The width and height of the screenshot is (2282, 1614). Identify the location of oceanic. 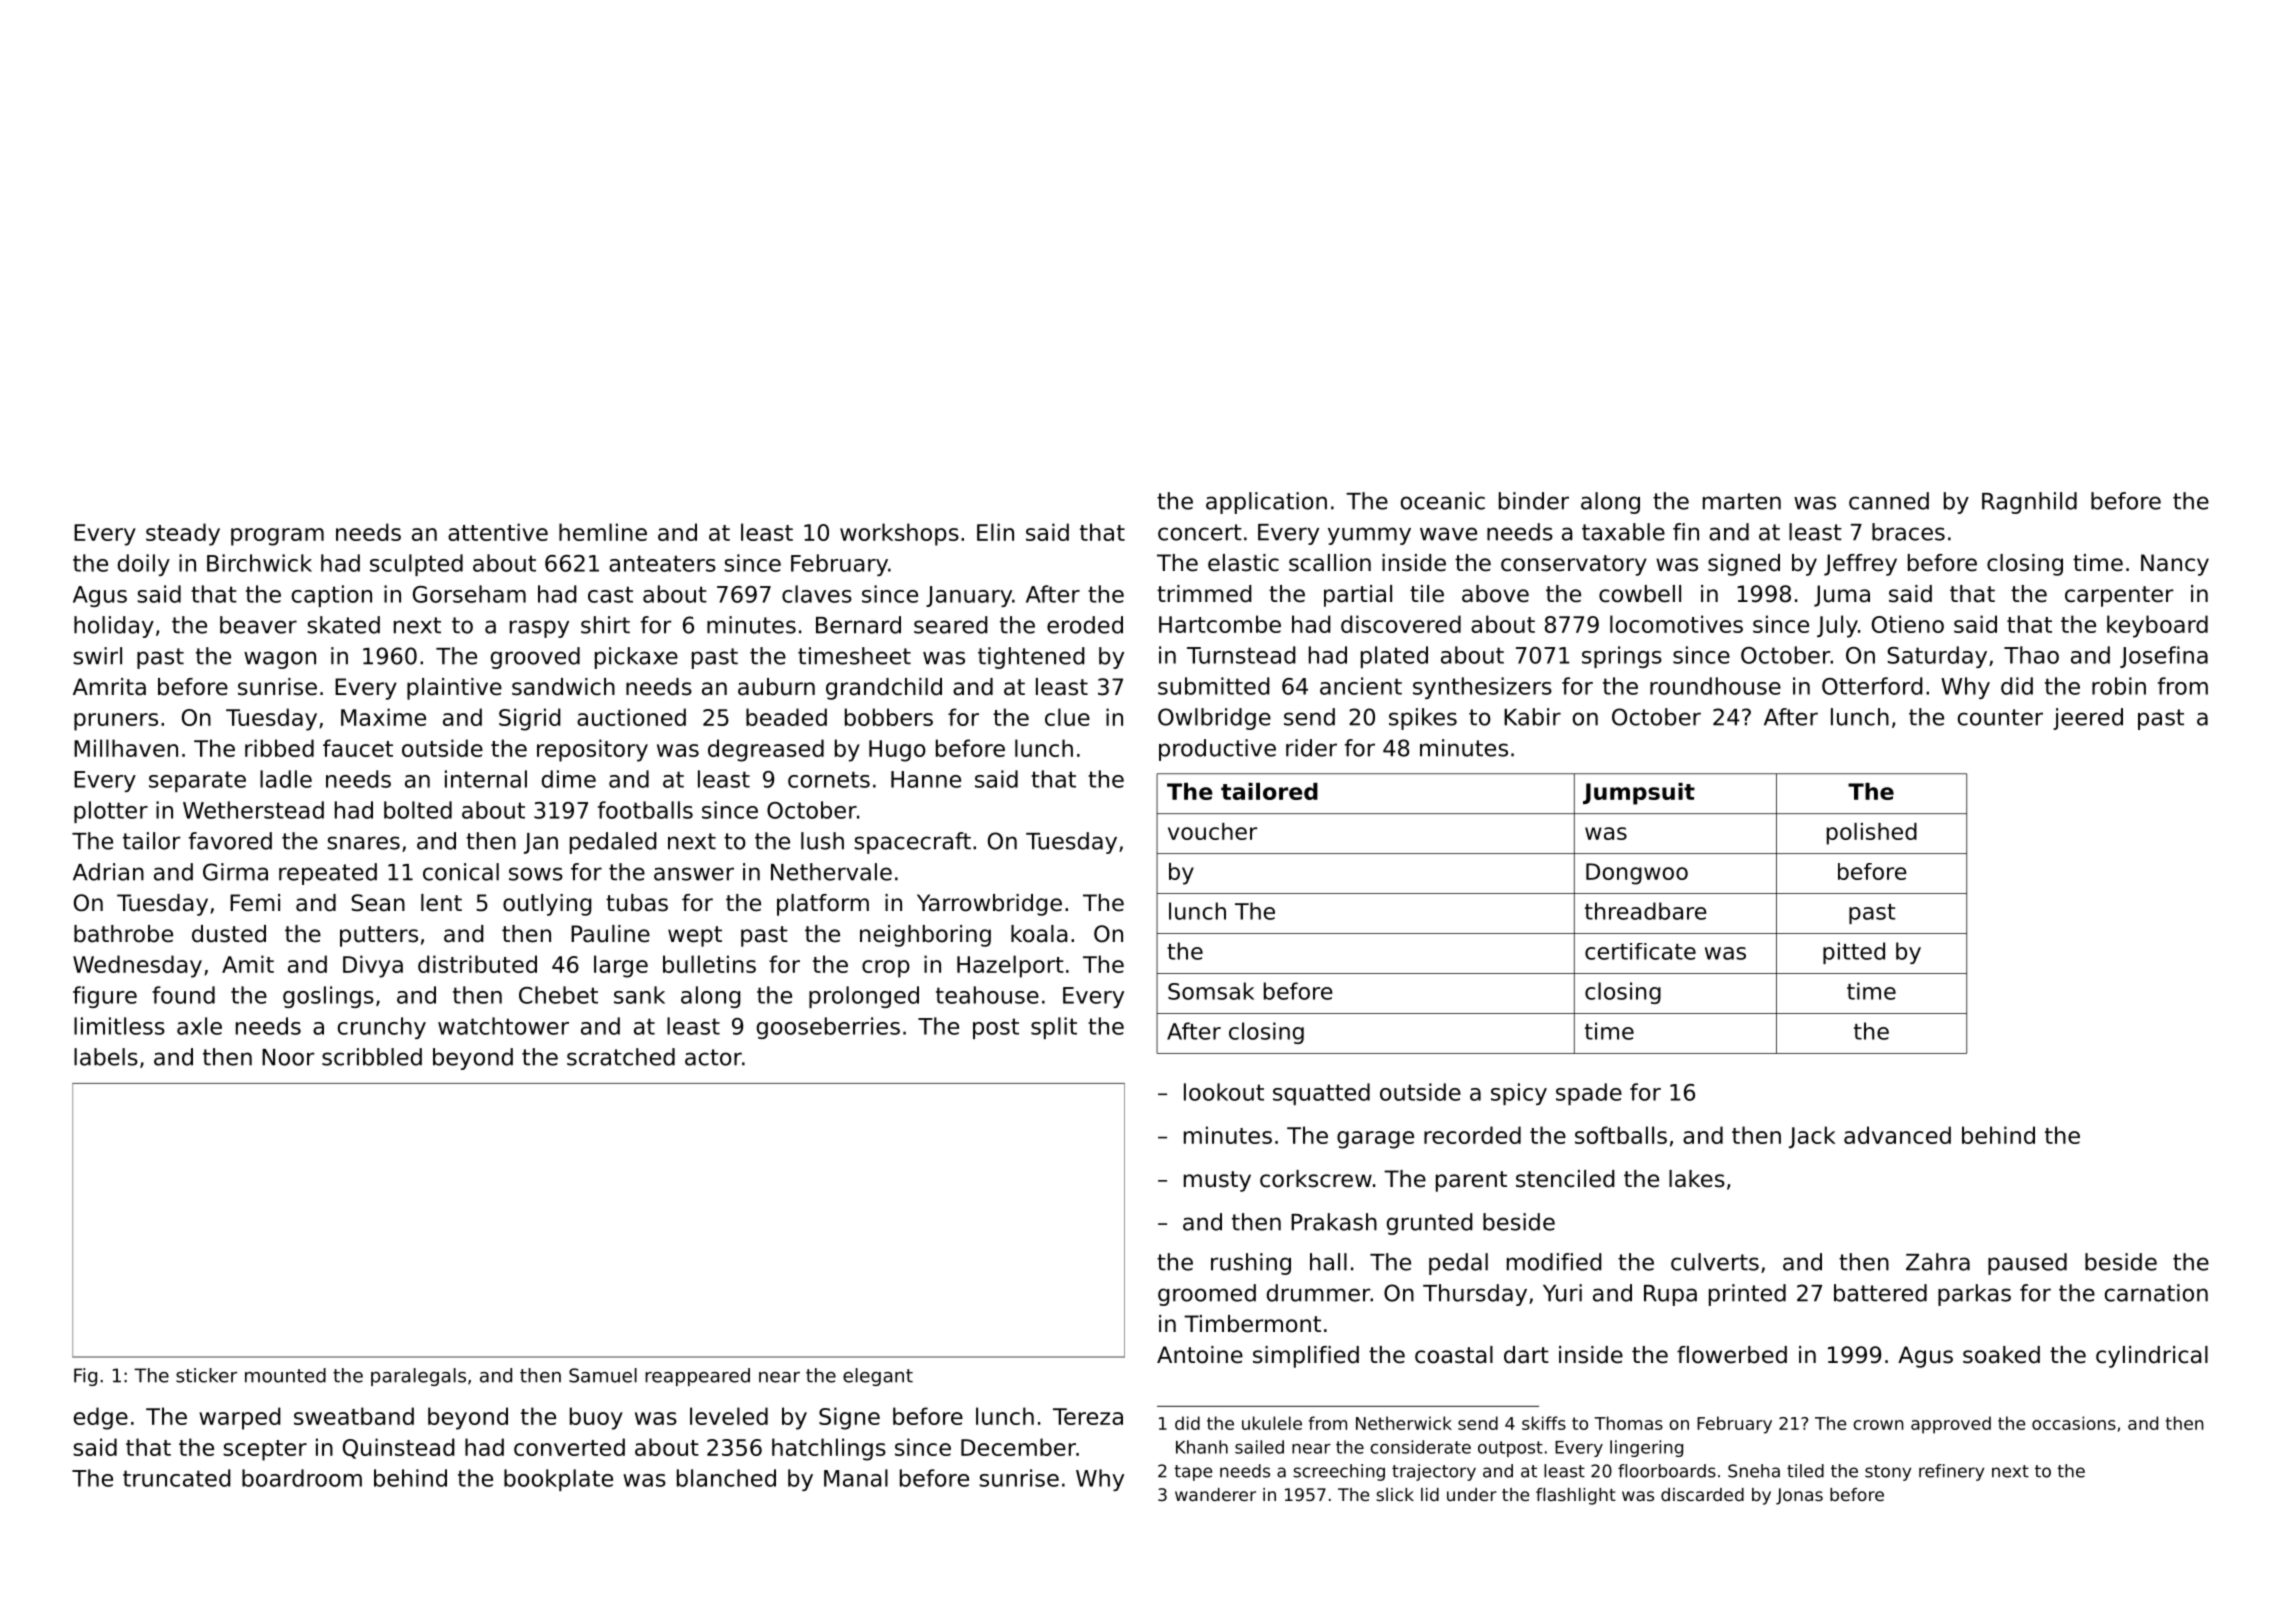
(1443, 501).
